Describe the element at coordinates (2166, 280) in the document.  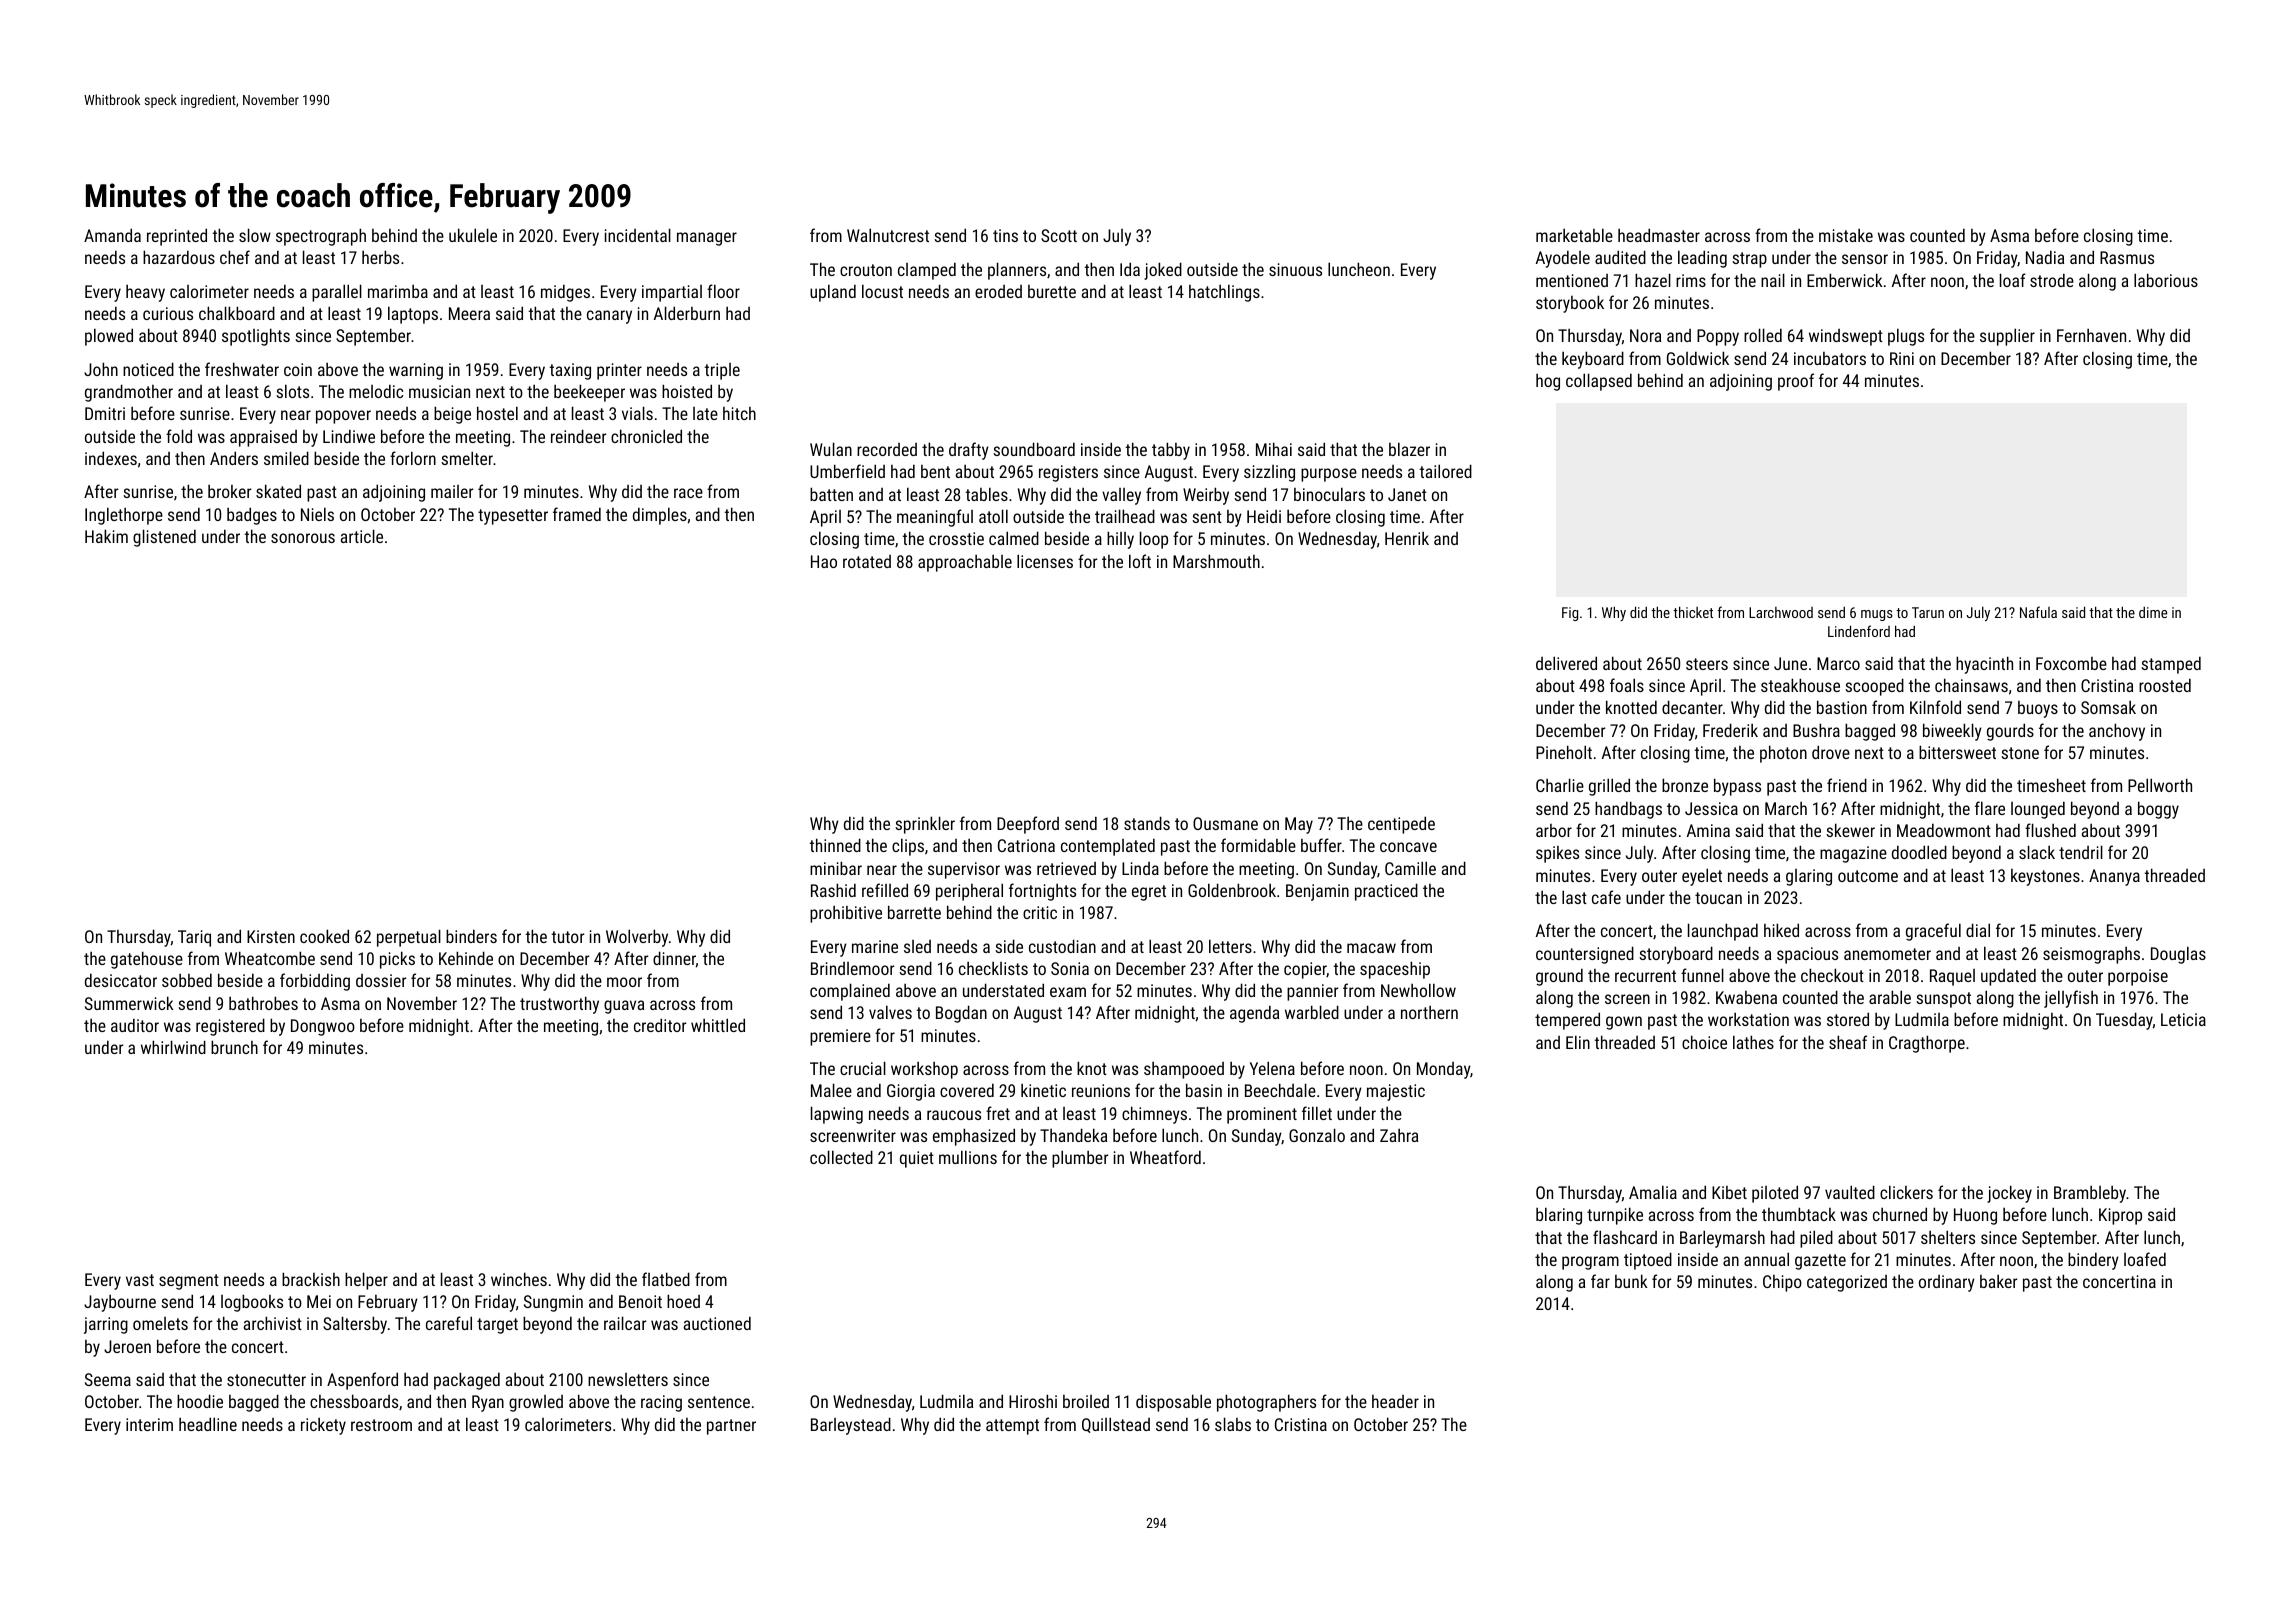
I see `laborious` at that location.
